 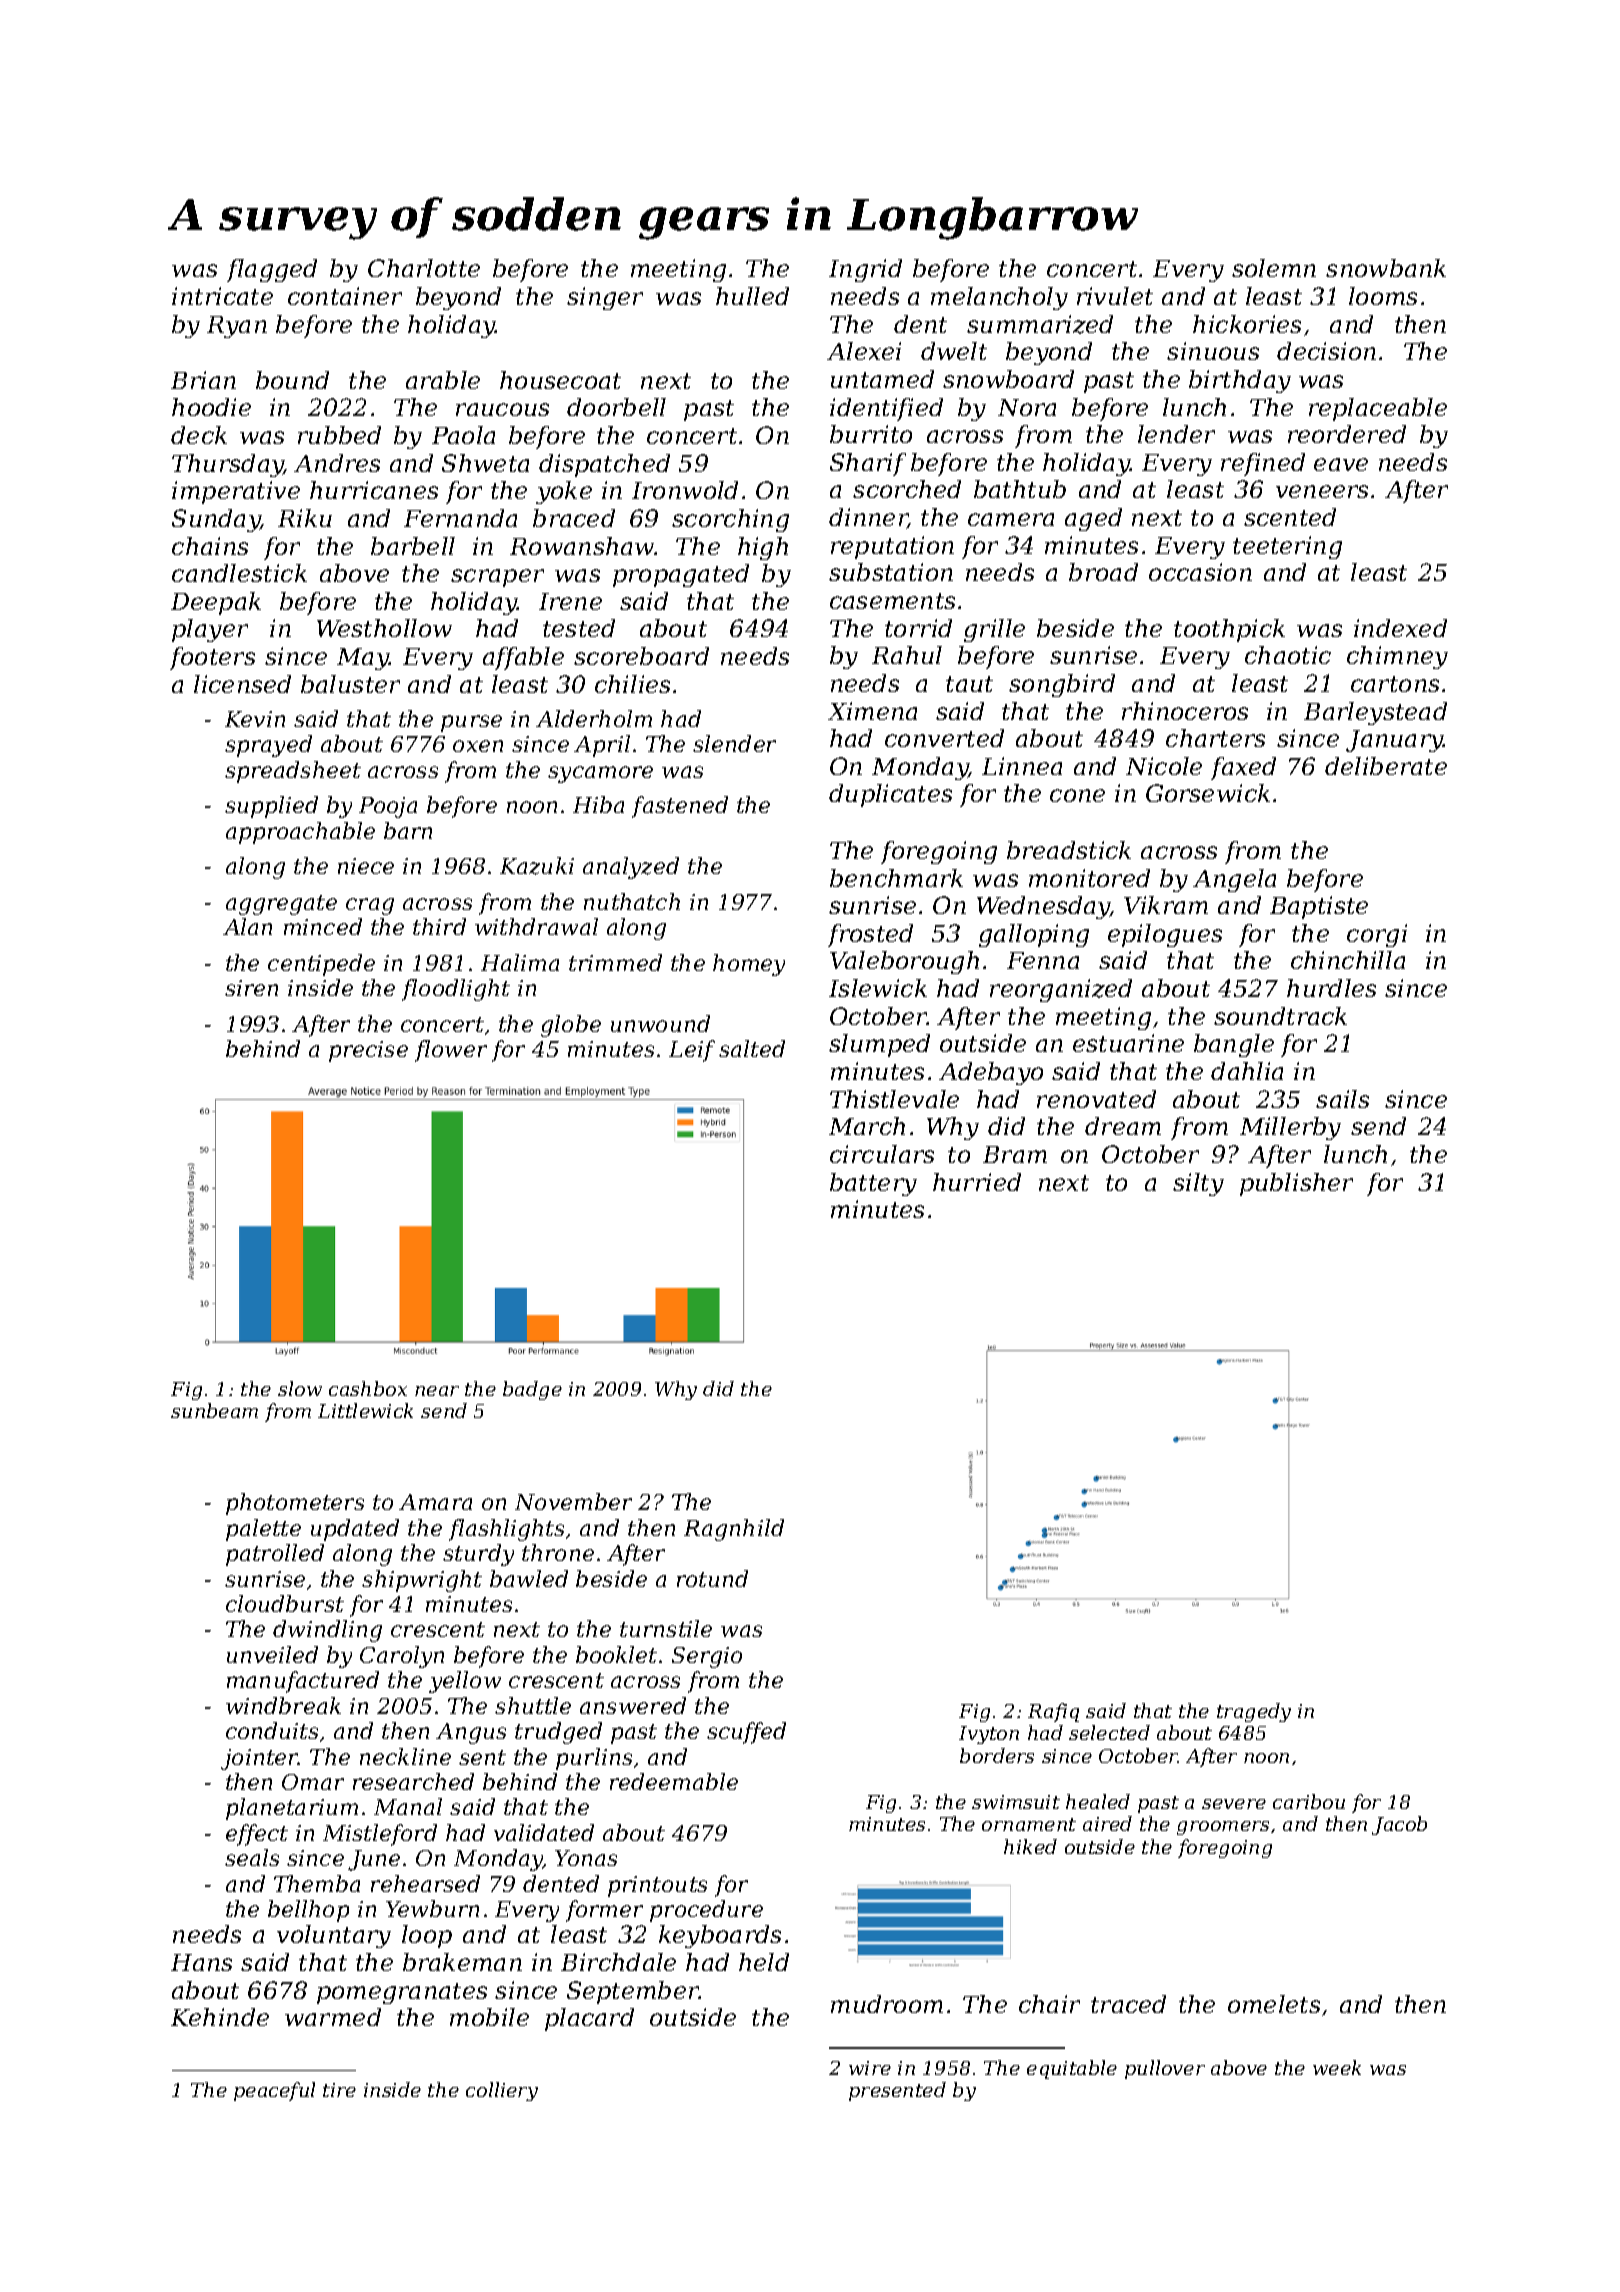 What do you see at coordinates (1397, 657) in the screenshot?
I see `chimney` at bounding box center [1397, 657].
